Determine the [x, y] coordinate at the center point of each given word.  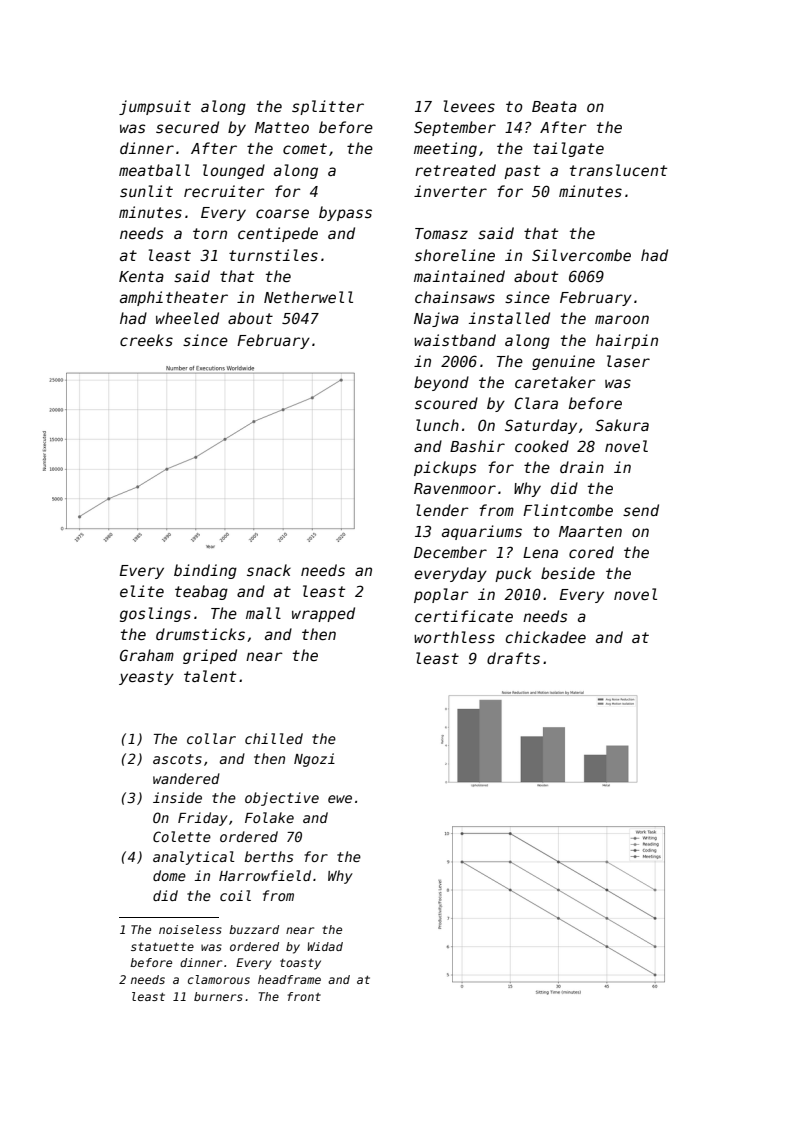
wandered [186, 778]
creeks [146, 340]
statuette [162, 947]
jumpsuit [155, 107]
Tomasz [441, 233]
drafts [513, 658]
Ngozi [314, 760]
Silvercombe [581, 255]
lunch [437, 425]
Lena [540, 552]
